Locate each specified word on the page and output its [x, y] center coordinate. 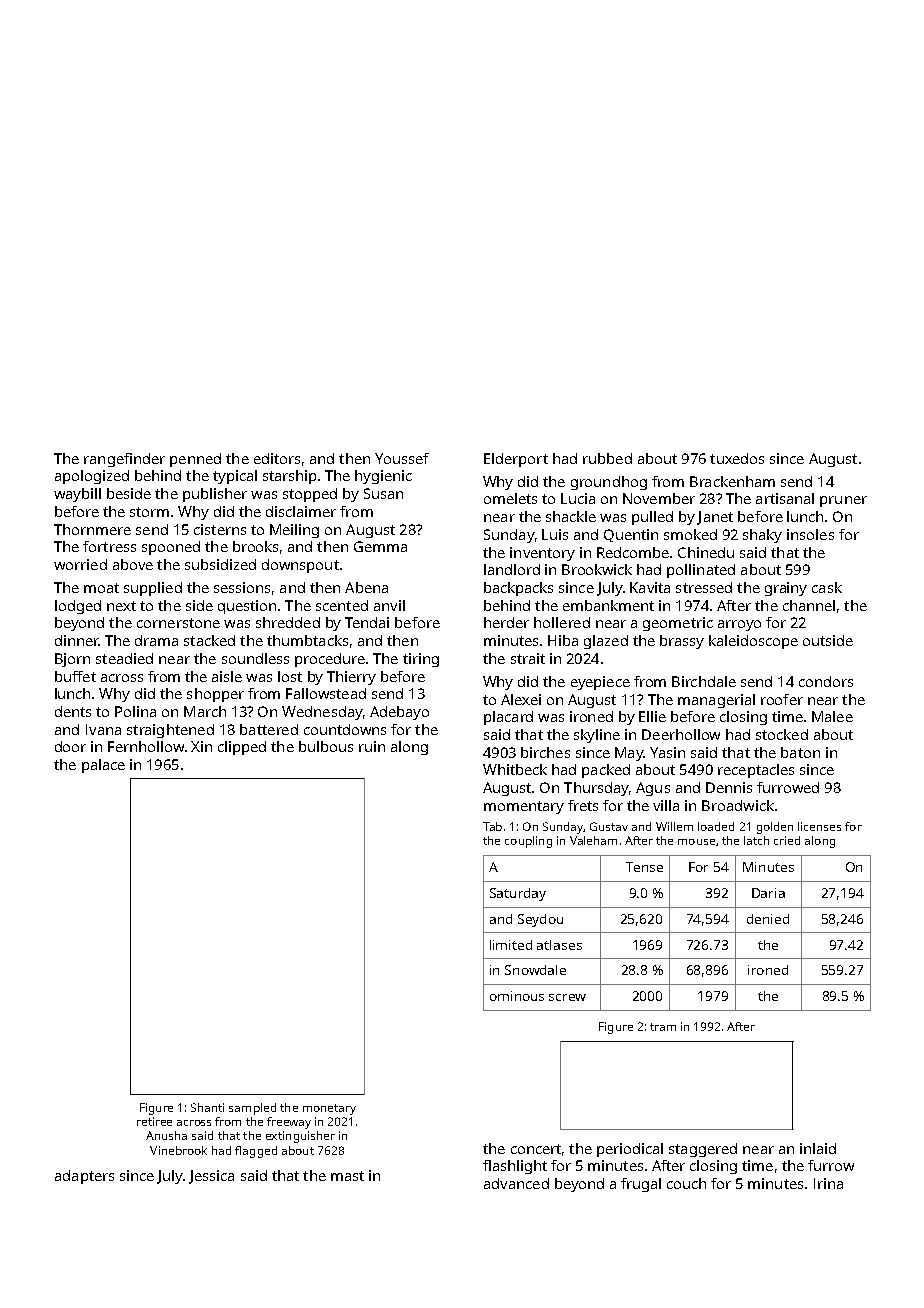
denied [768, 919]
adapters [84, 1177]
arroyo [739, 625]
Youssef [402, 458]
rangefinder [124, 460]
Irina [828, 1183]
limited [511, 945]
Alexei [521, 699]
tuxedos [737, 458]
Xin [201, 746]
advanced [516, 1183]
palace [103, 766]
